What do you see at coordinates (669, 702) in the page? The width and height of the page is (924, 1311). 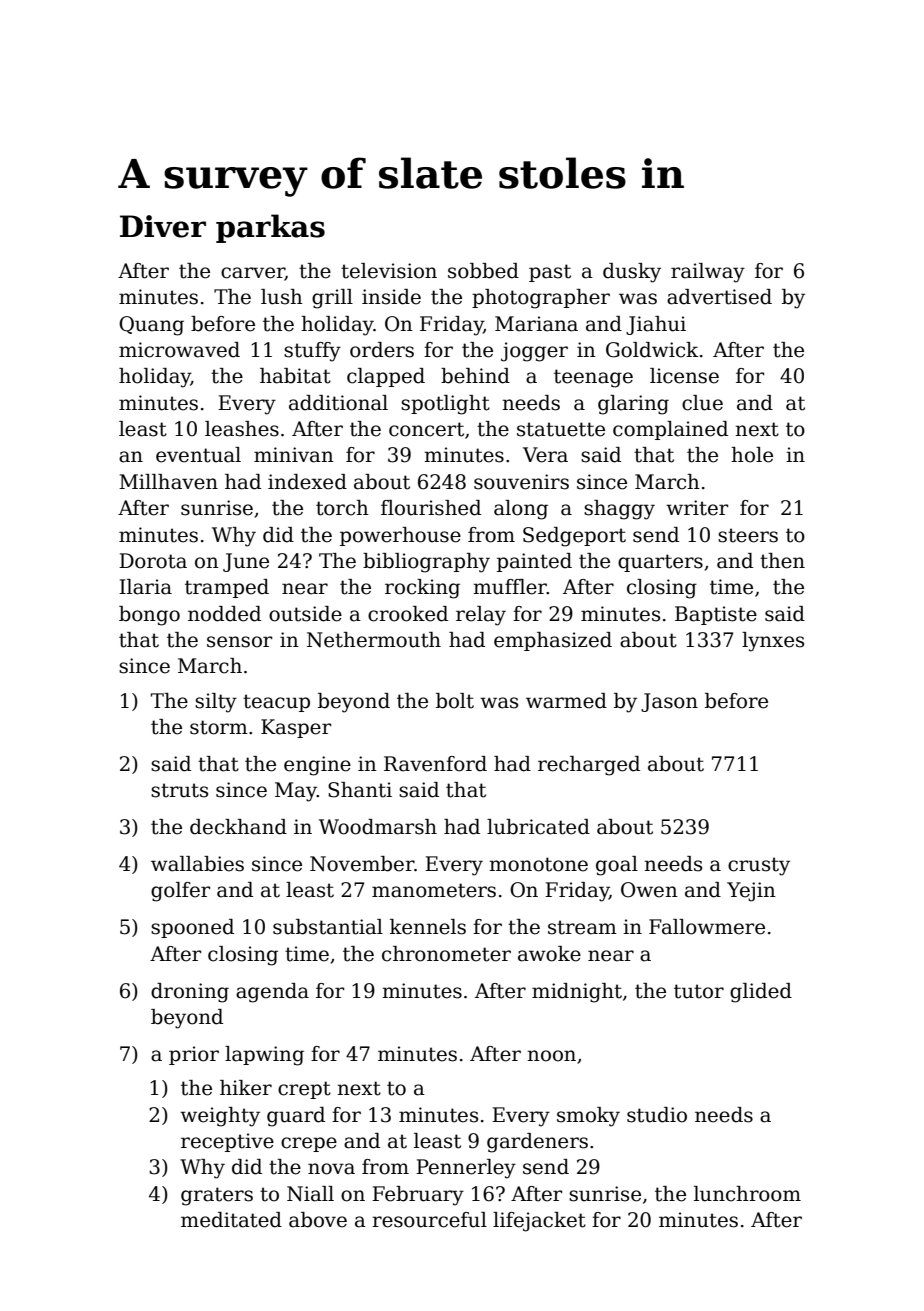 I see `Jason` at bounding box center [669, 702].
